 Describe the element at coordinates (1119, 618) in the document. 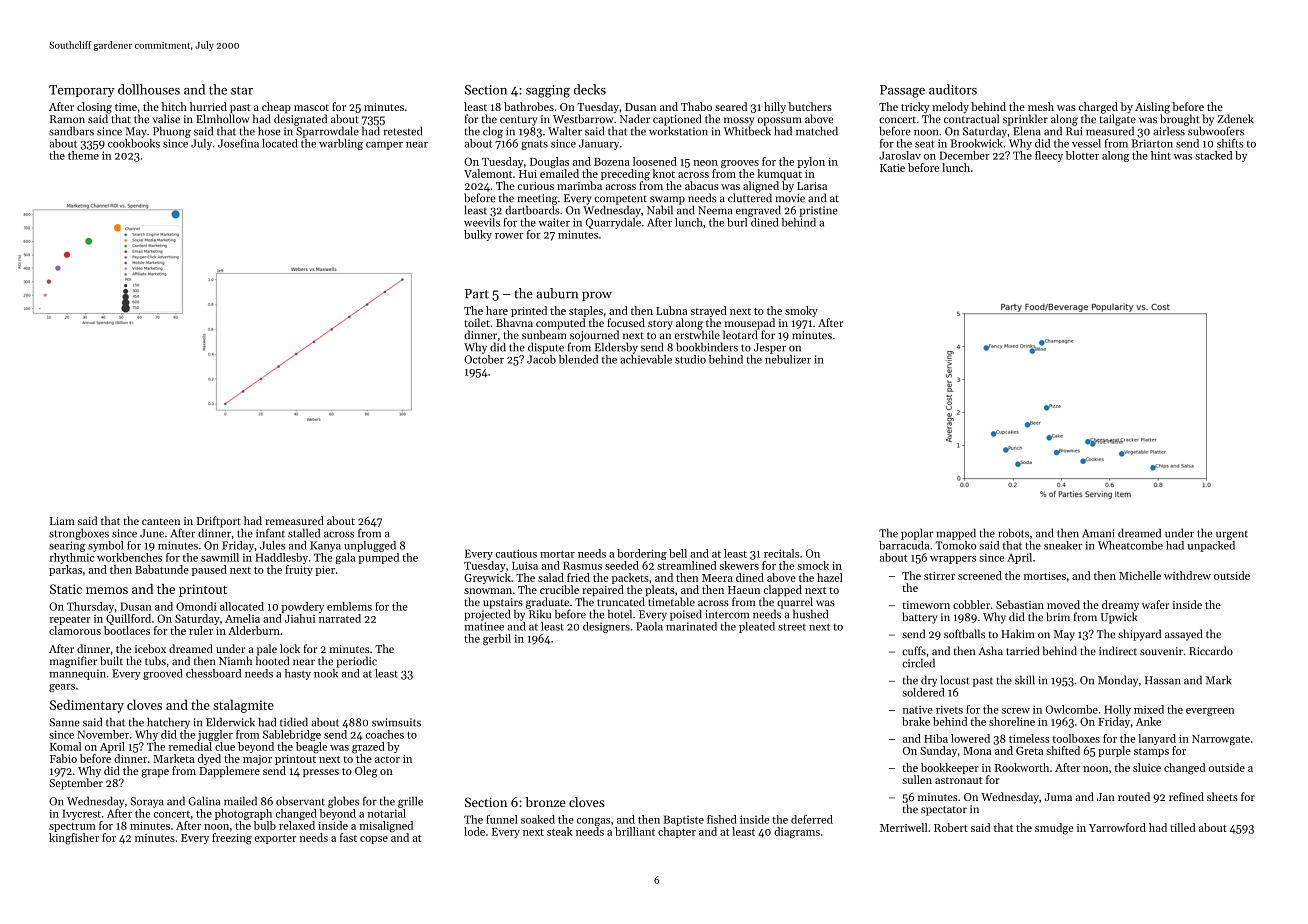

I see `Upwick` at that location.
